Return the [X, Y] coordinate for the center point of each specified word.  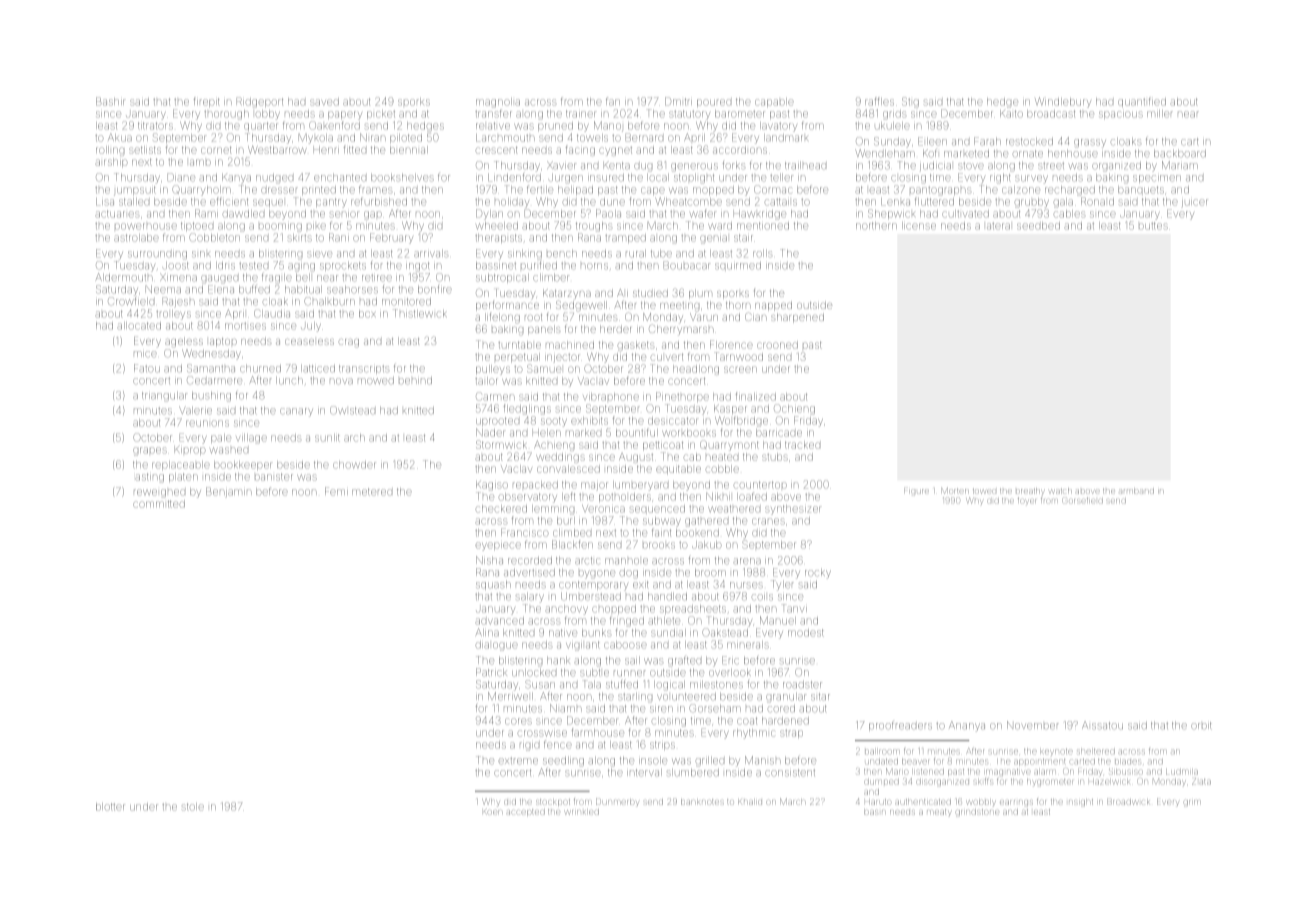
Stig [910, 102]
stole [193, 807]
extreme [518, 761]
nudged [274, 179]
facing [580, 150]
